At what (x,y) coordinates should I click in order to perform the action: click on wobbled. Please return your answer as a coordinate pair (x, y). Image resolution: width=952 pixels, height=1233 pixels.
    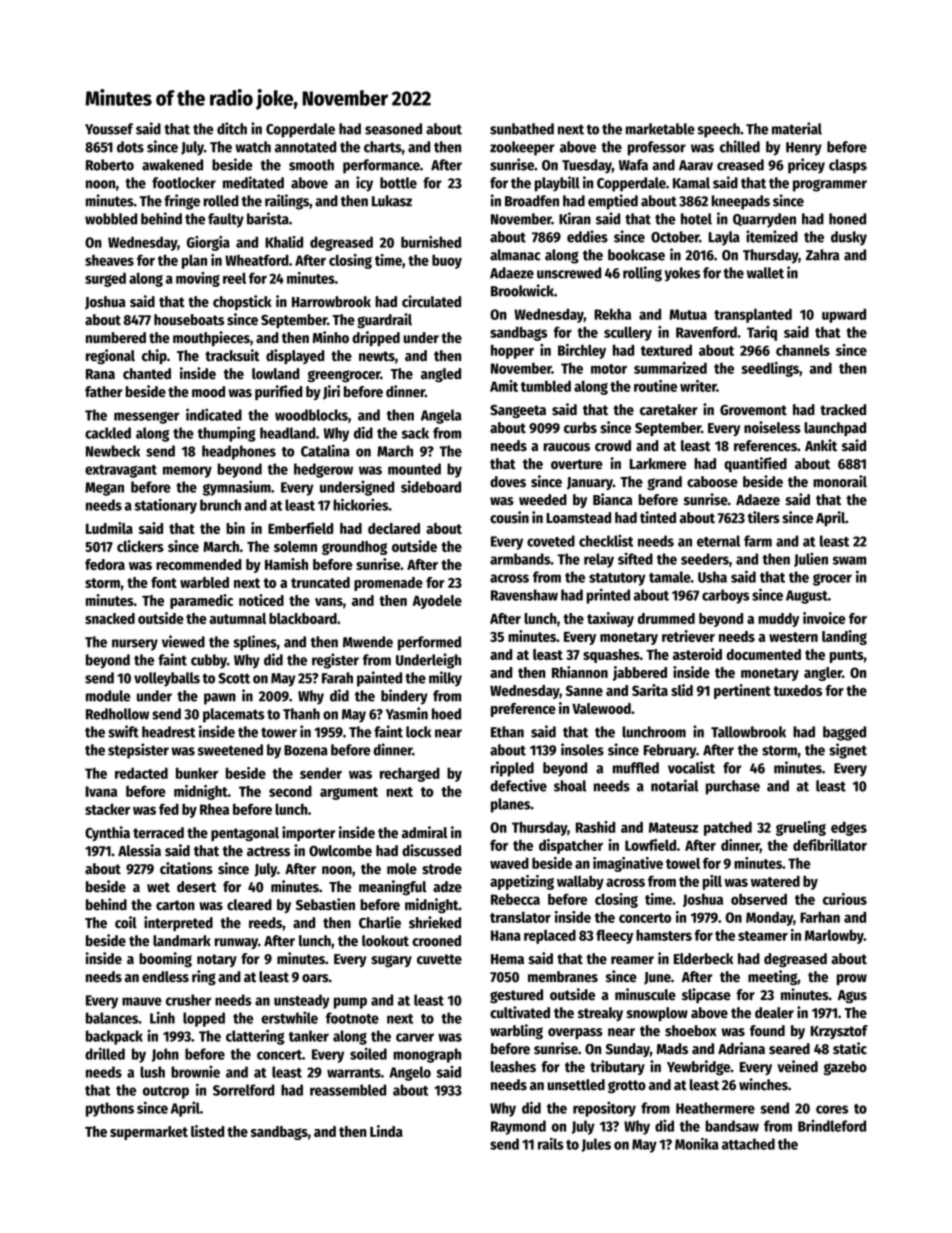
    Looking at the image, I should click on (111, 219).
